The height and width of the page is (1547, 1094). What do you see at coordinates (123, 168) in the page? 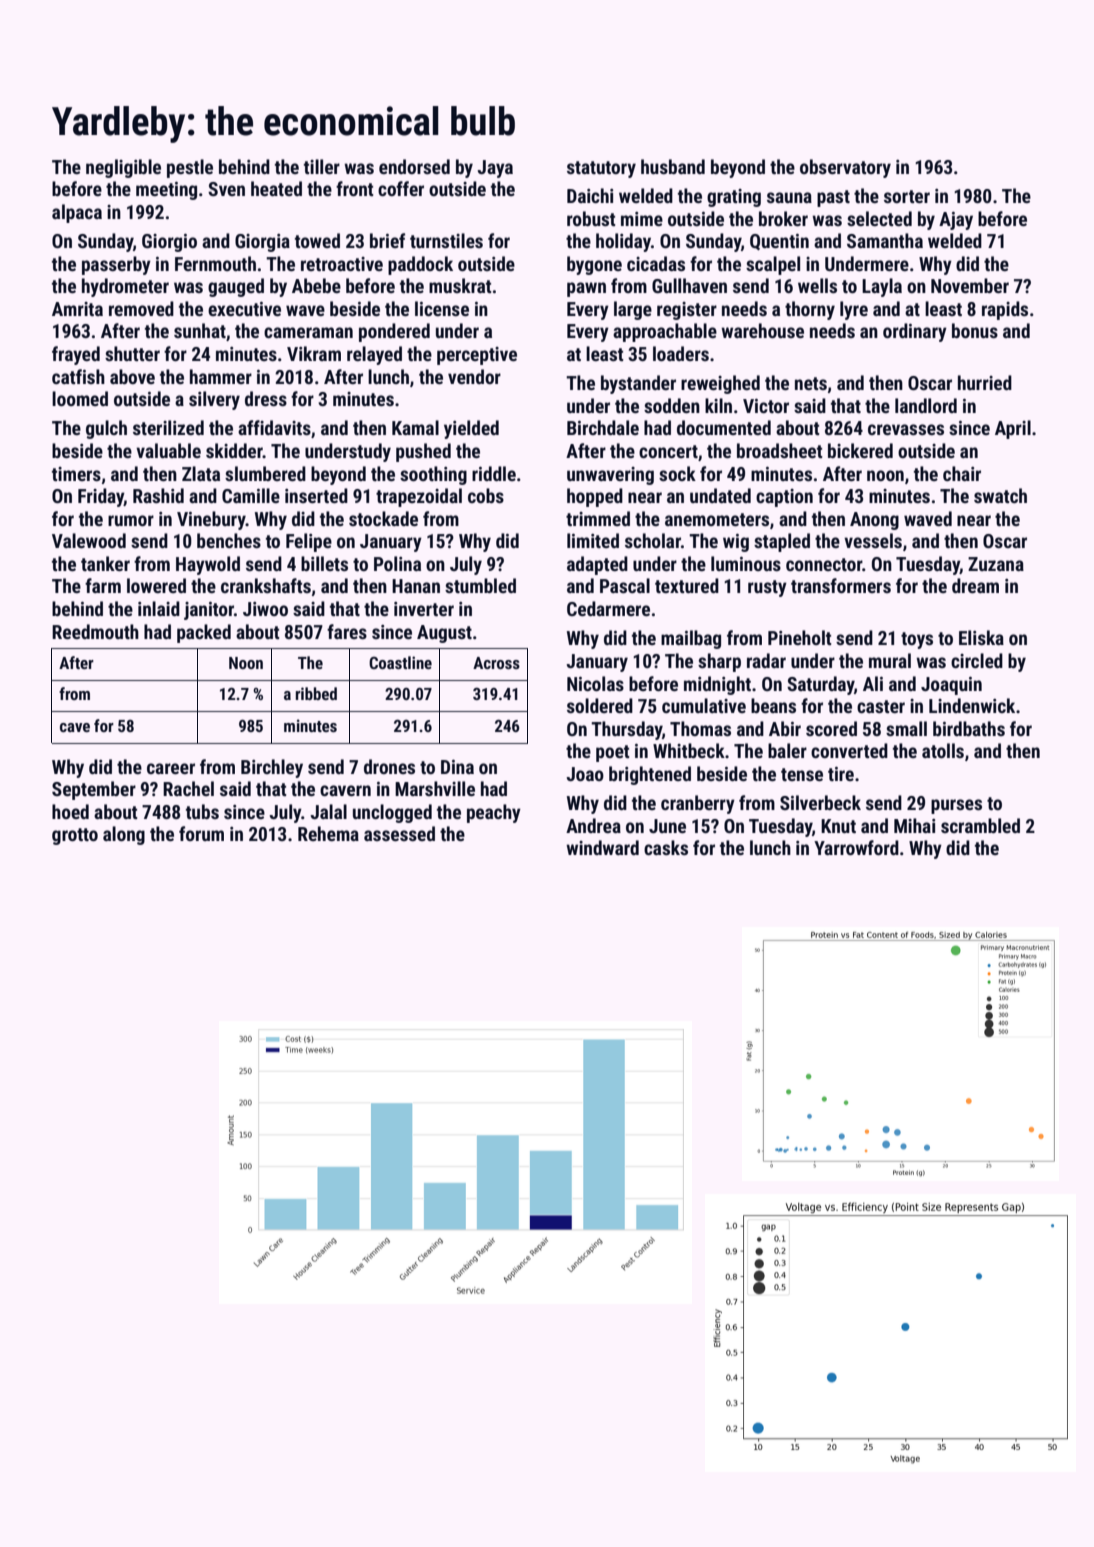
I see `negligible` at bounding box center [123, 168].
